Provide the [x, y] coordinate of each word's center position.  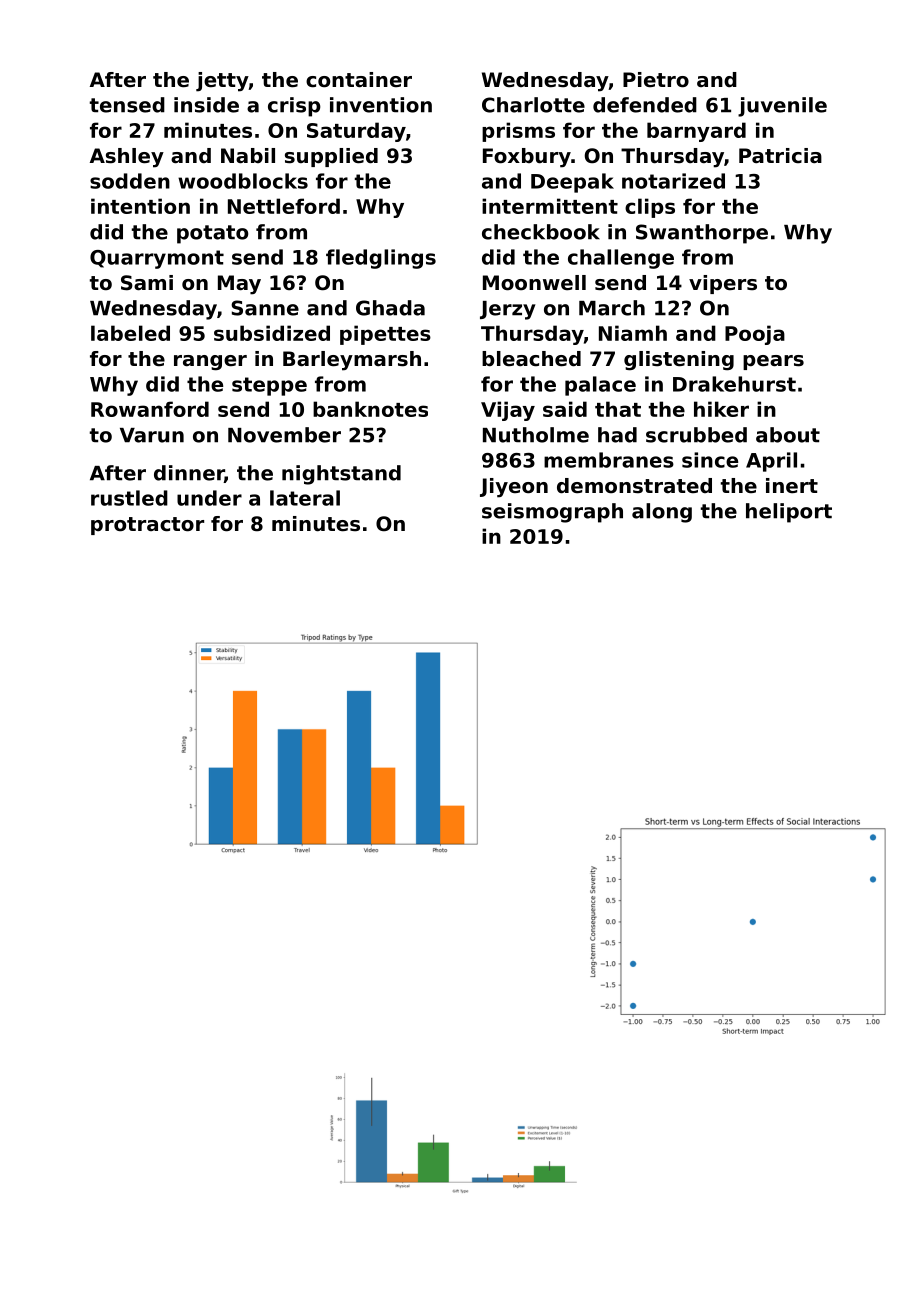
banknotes [370, 409]
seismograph [552, 513]
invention [381, 105]
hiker [721, 409]
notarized [673, 181]
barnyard [696, 132]
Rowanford [150, 409]
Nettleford [284, 206]
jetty [222, 82]
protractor [147, 526]
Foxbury [527, 158]
